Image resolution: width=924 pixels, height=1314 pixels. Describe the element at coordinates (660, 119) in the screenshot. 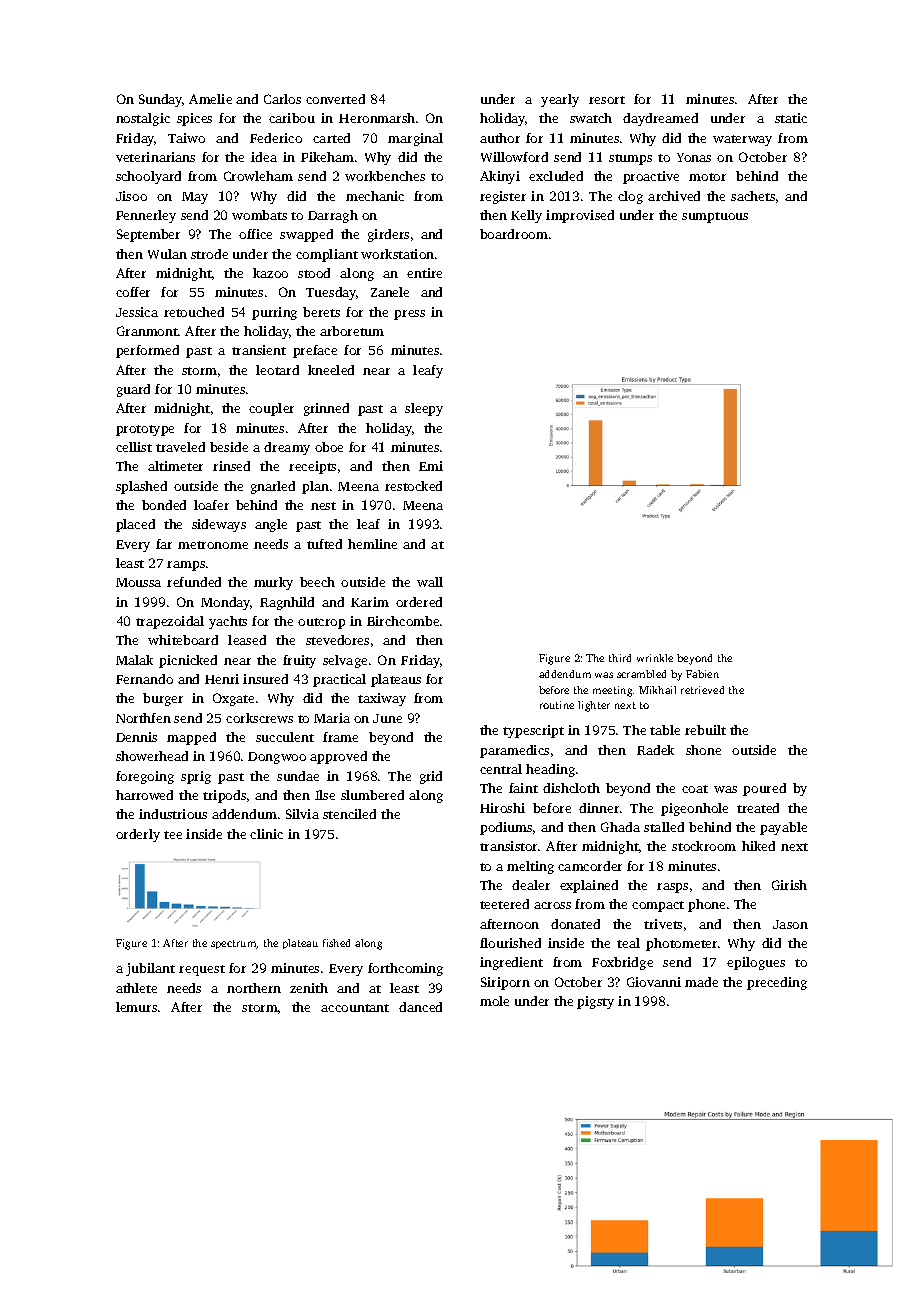

I see `daydreamed` at that location.
